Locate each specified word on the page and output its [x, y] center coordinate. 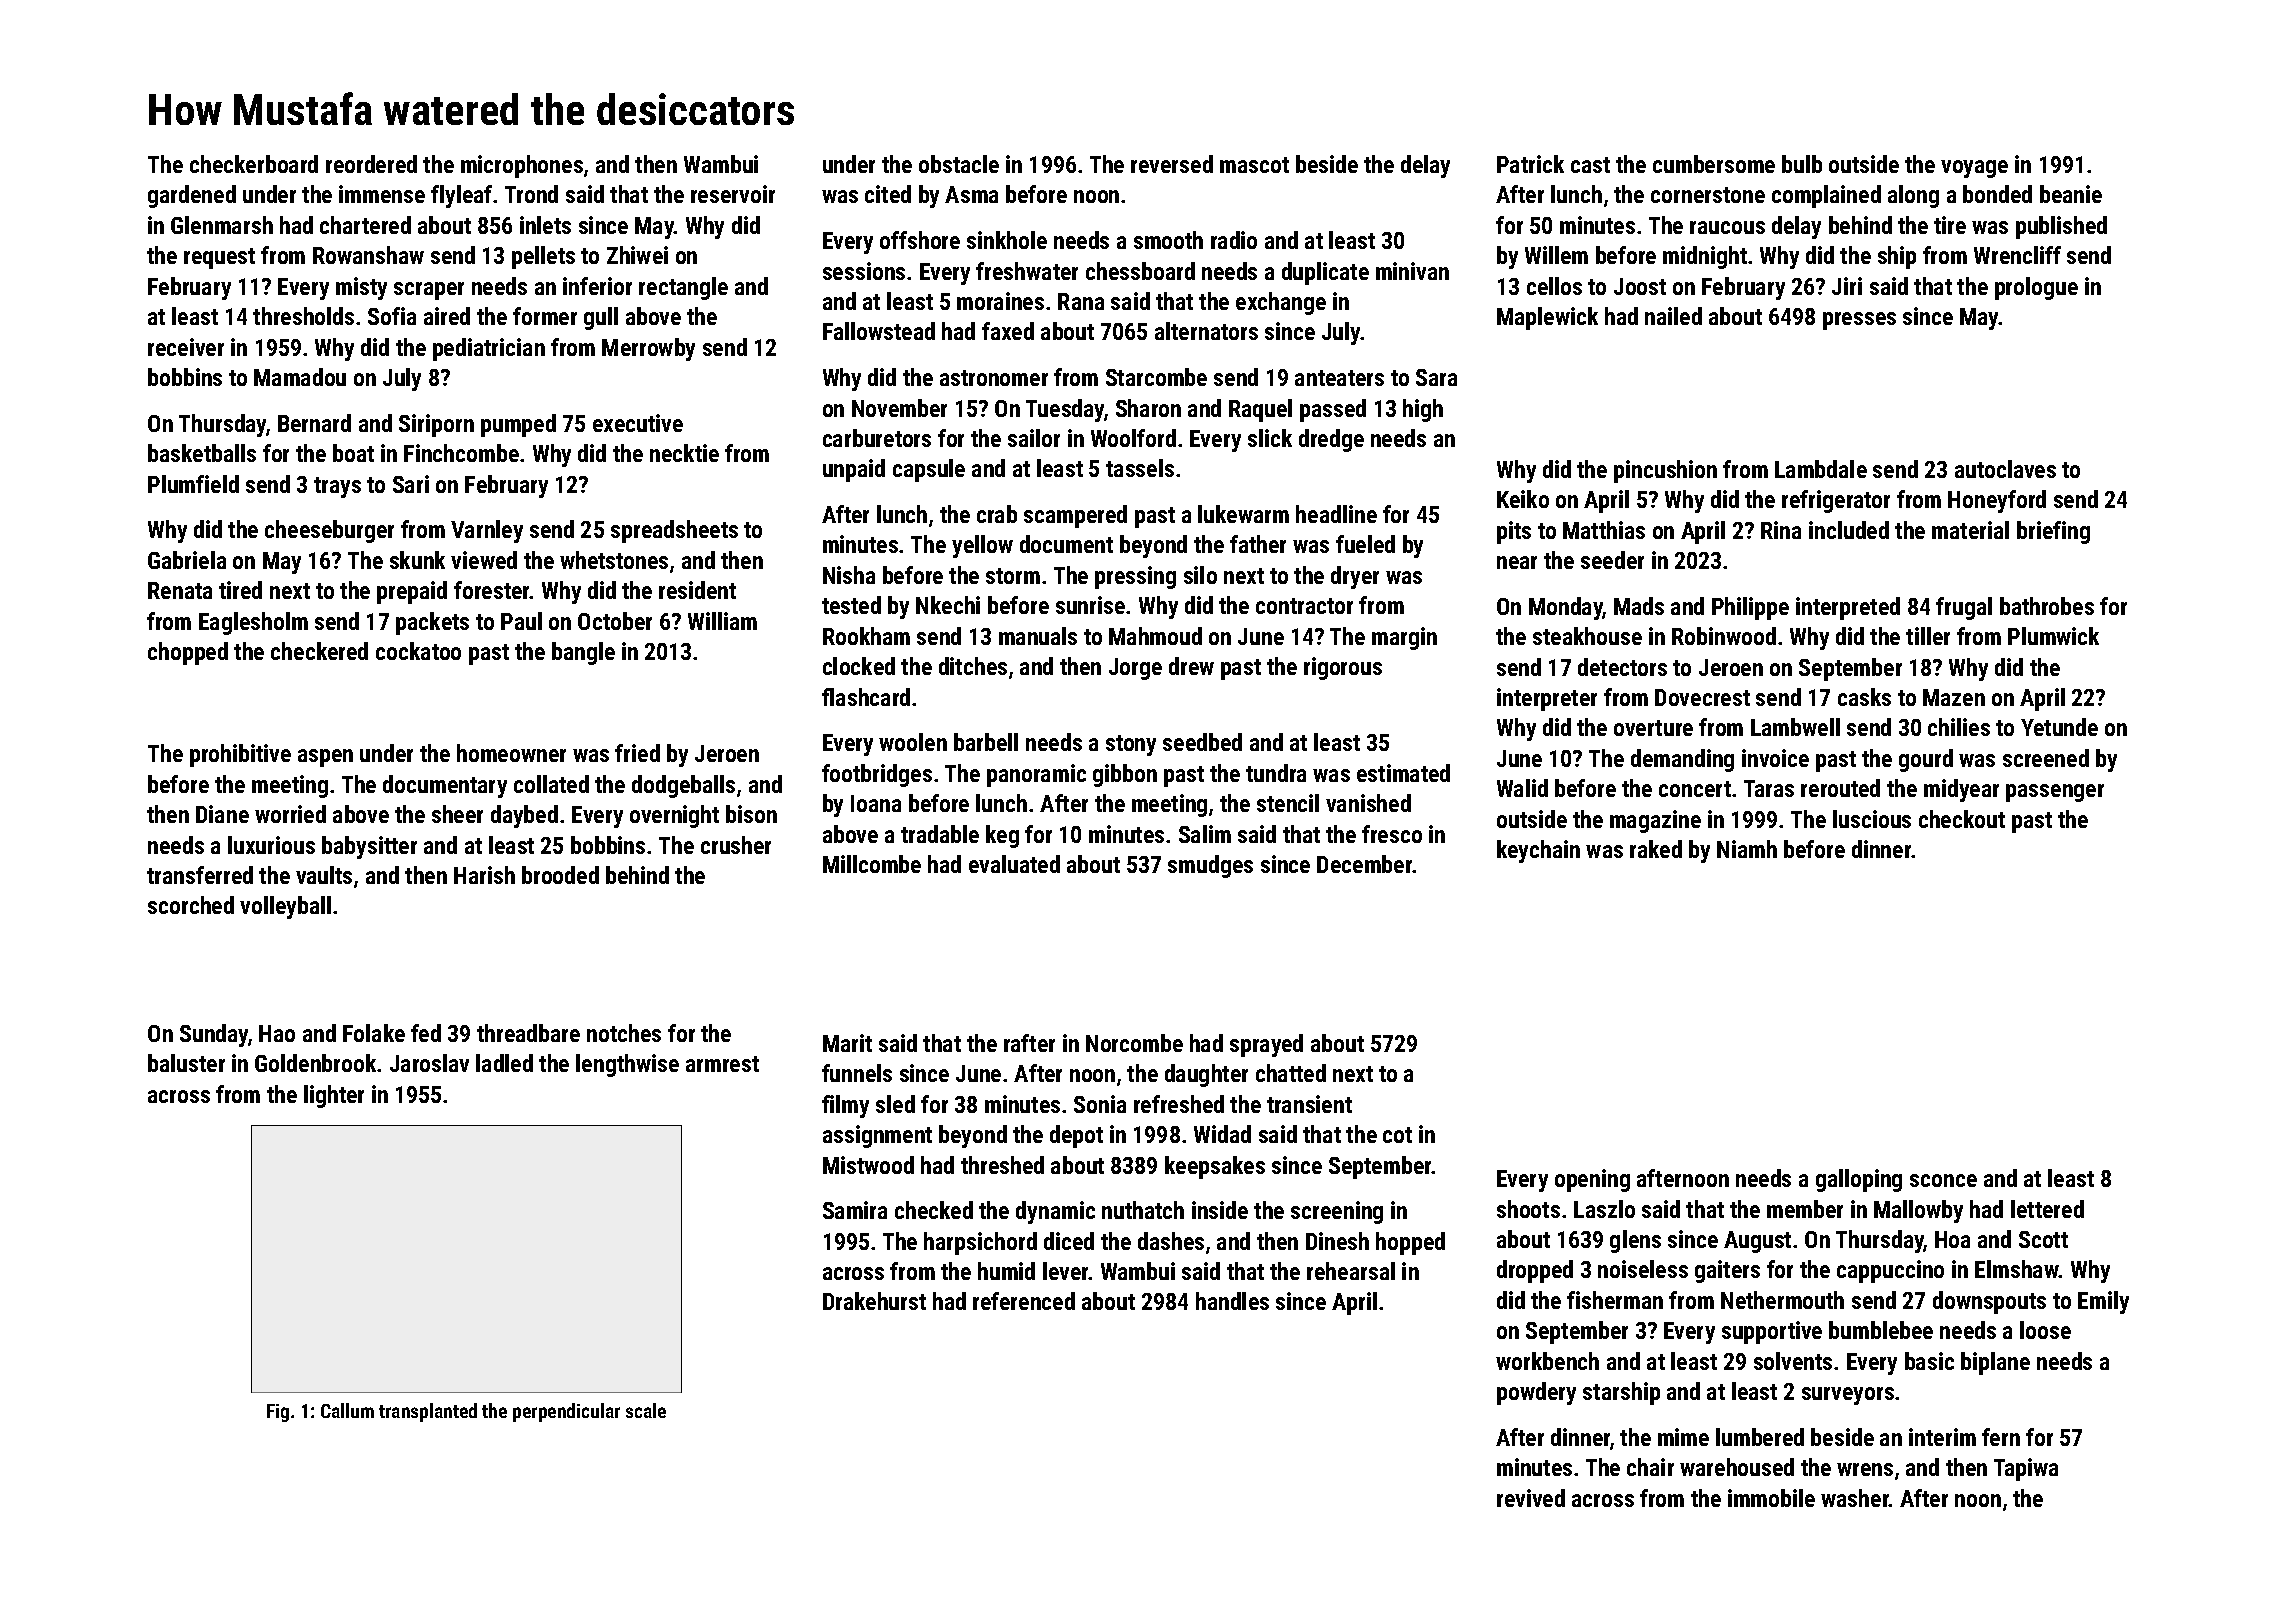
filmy [845, 1106]
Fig [278, 1413]
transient [1309, 1104]
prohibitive [240, 755]
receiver [186, 347]
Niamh [1747, 849]
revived [1531, 1498]
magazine [1655, 821]
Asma [971, 194]
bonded [1997, 194]
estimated [1403, 773]
